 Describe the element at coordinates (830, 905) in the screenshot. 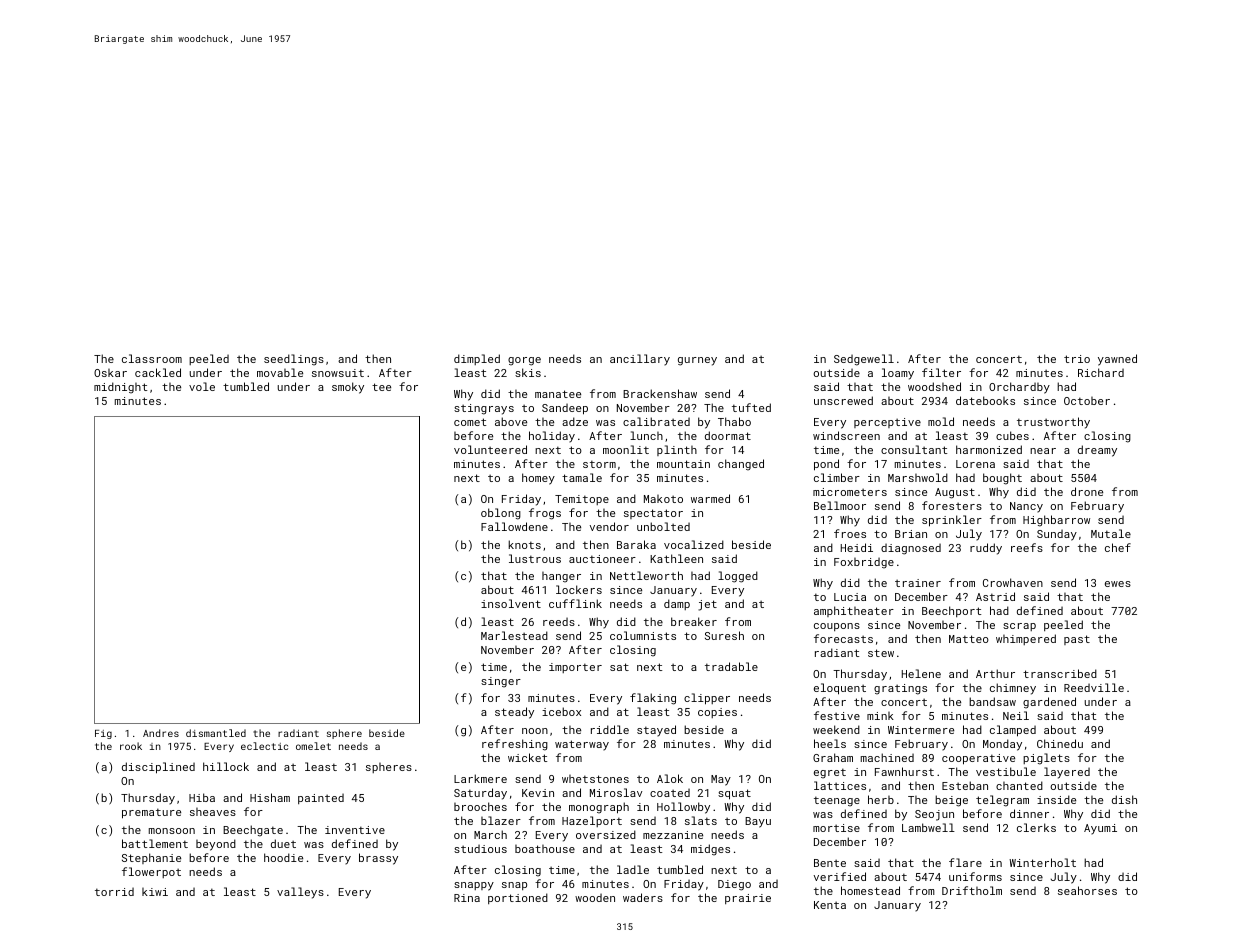

I see `Kenta` at that location.
